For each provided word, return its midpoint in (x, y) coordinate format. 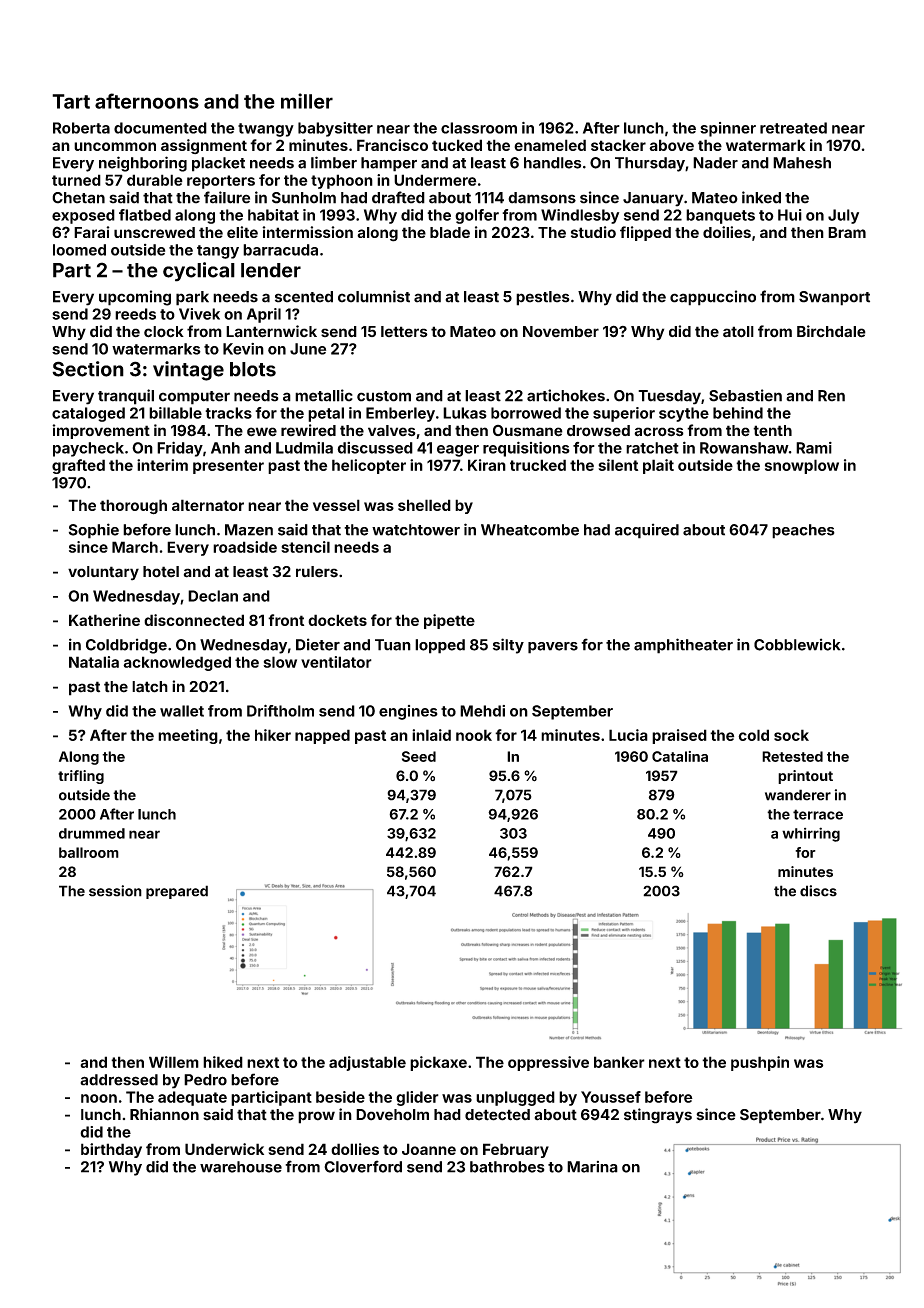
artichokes (566, 395)
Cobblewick (797, 644)
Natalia (94, 662)
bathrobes (507, 1167)
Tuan (393, 645)
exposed (83, 216)
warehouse (241, 1167)
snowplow (802, 466)
